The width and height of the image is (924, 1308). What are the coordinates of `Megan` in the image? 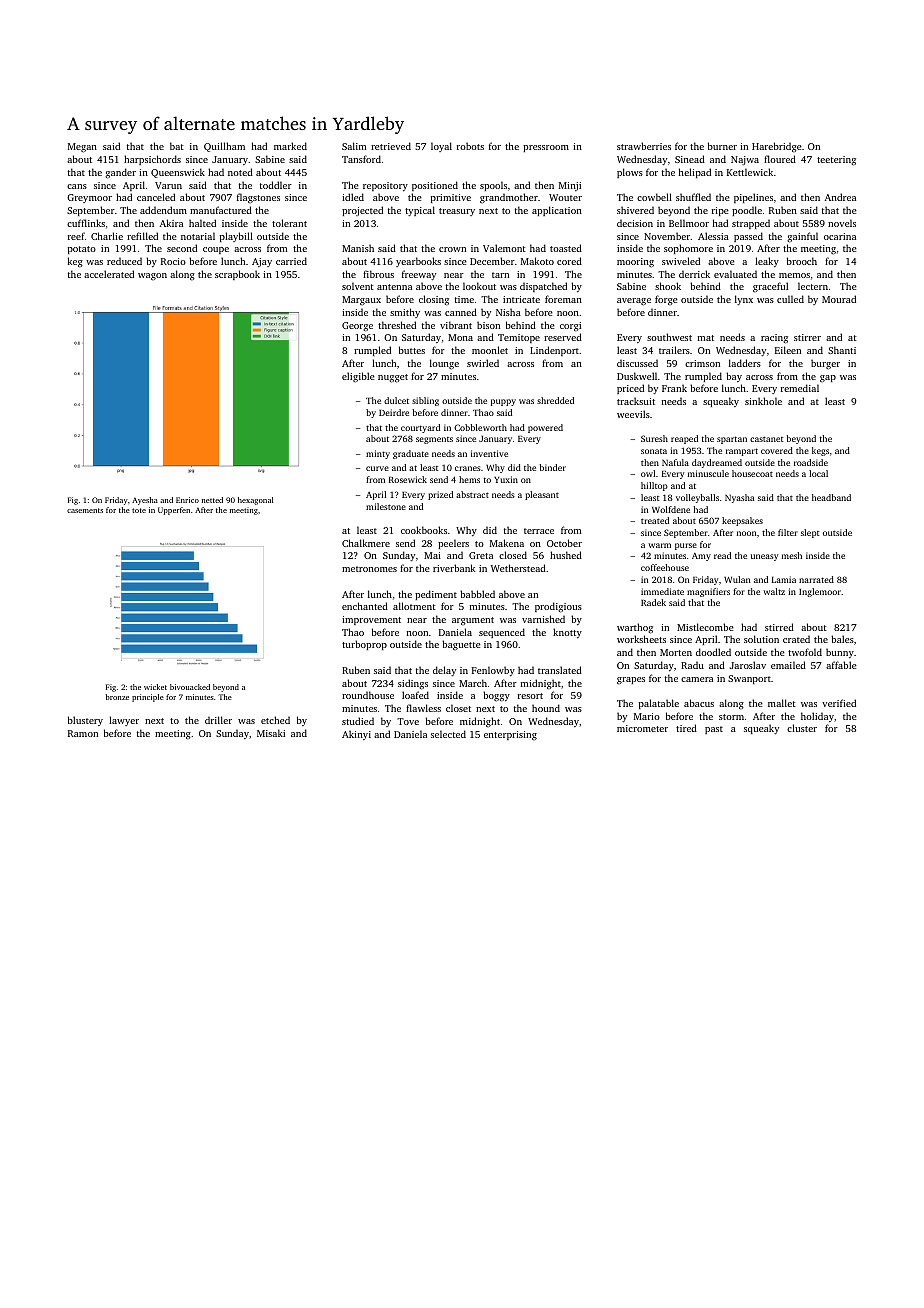 It's located at (82, 148).
